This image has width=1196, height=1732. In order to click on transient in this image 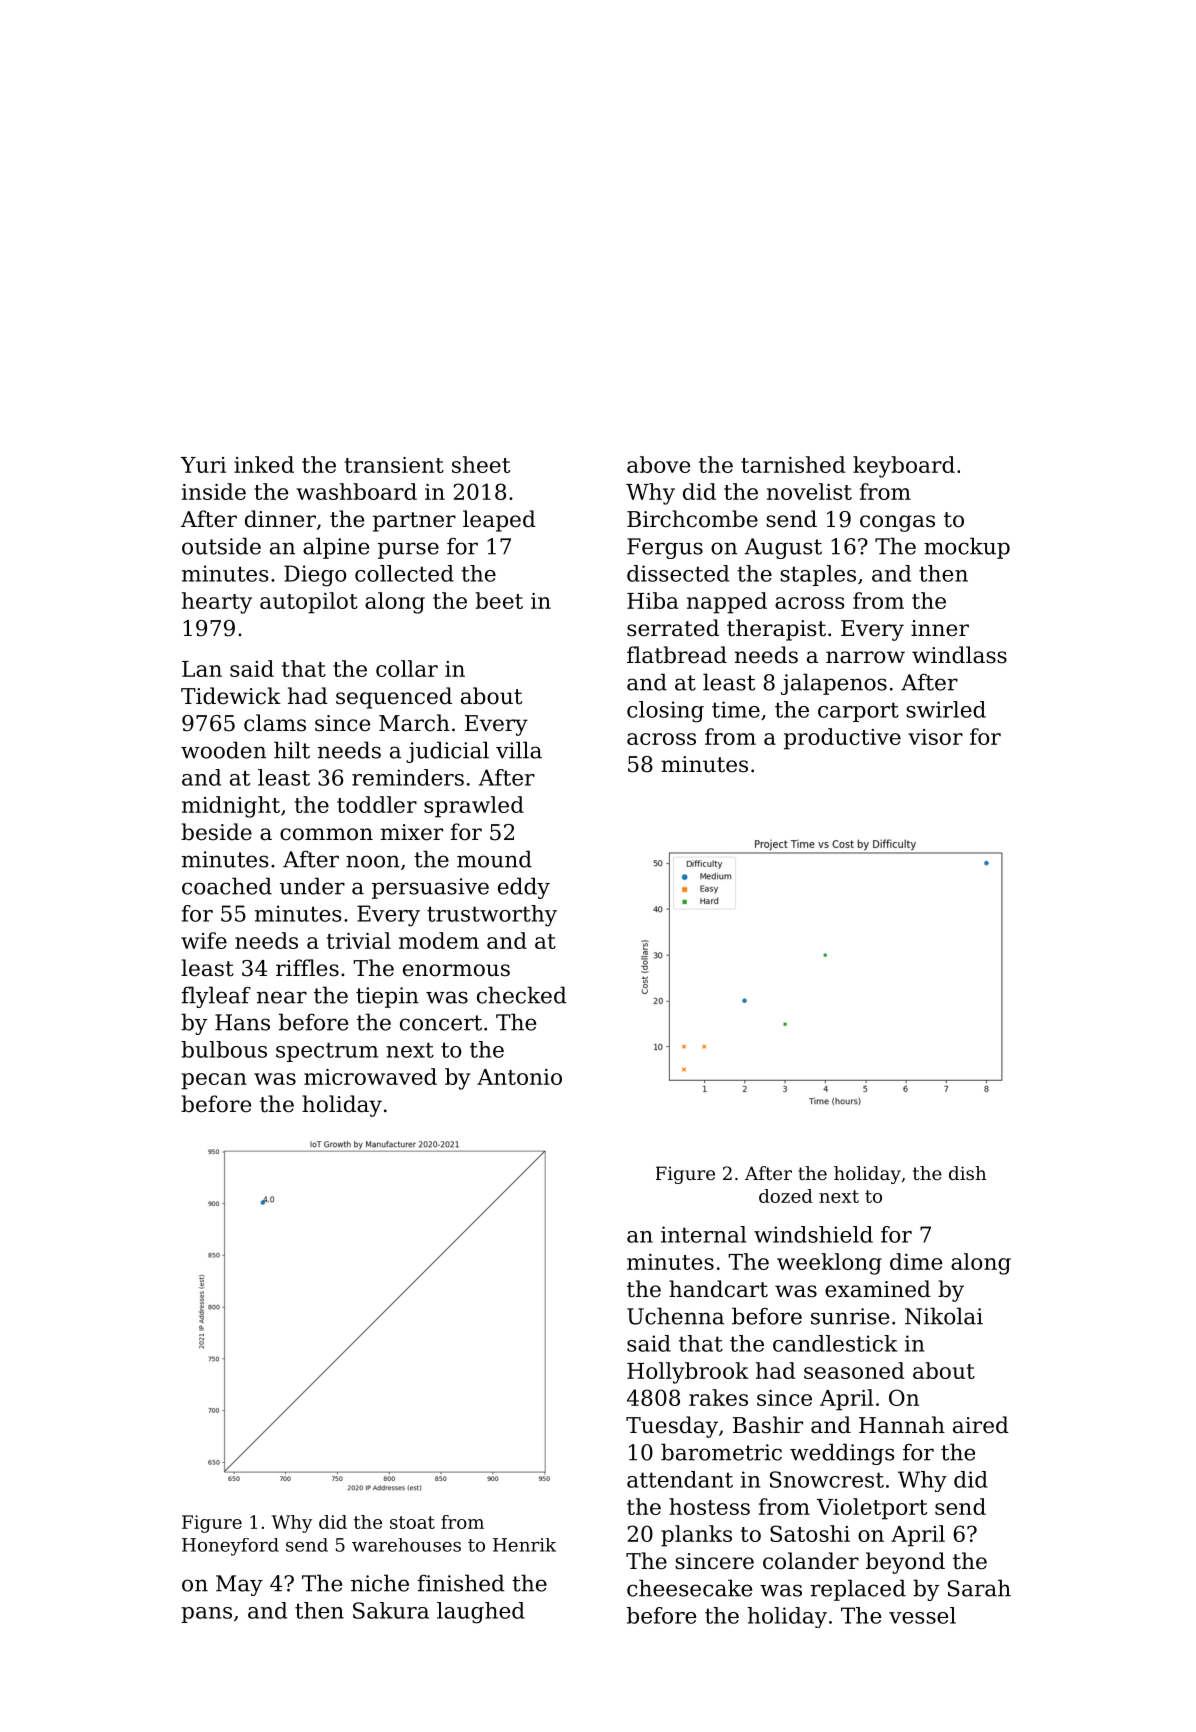, I will do `click(394, 465)`.
